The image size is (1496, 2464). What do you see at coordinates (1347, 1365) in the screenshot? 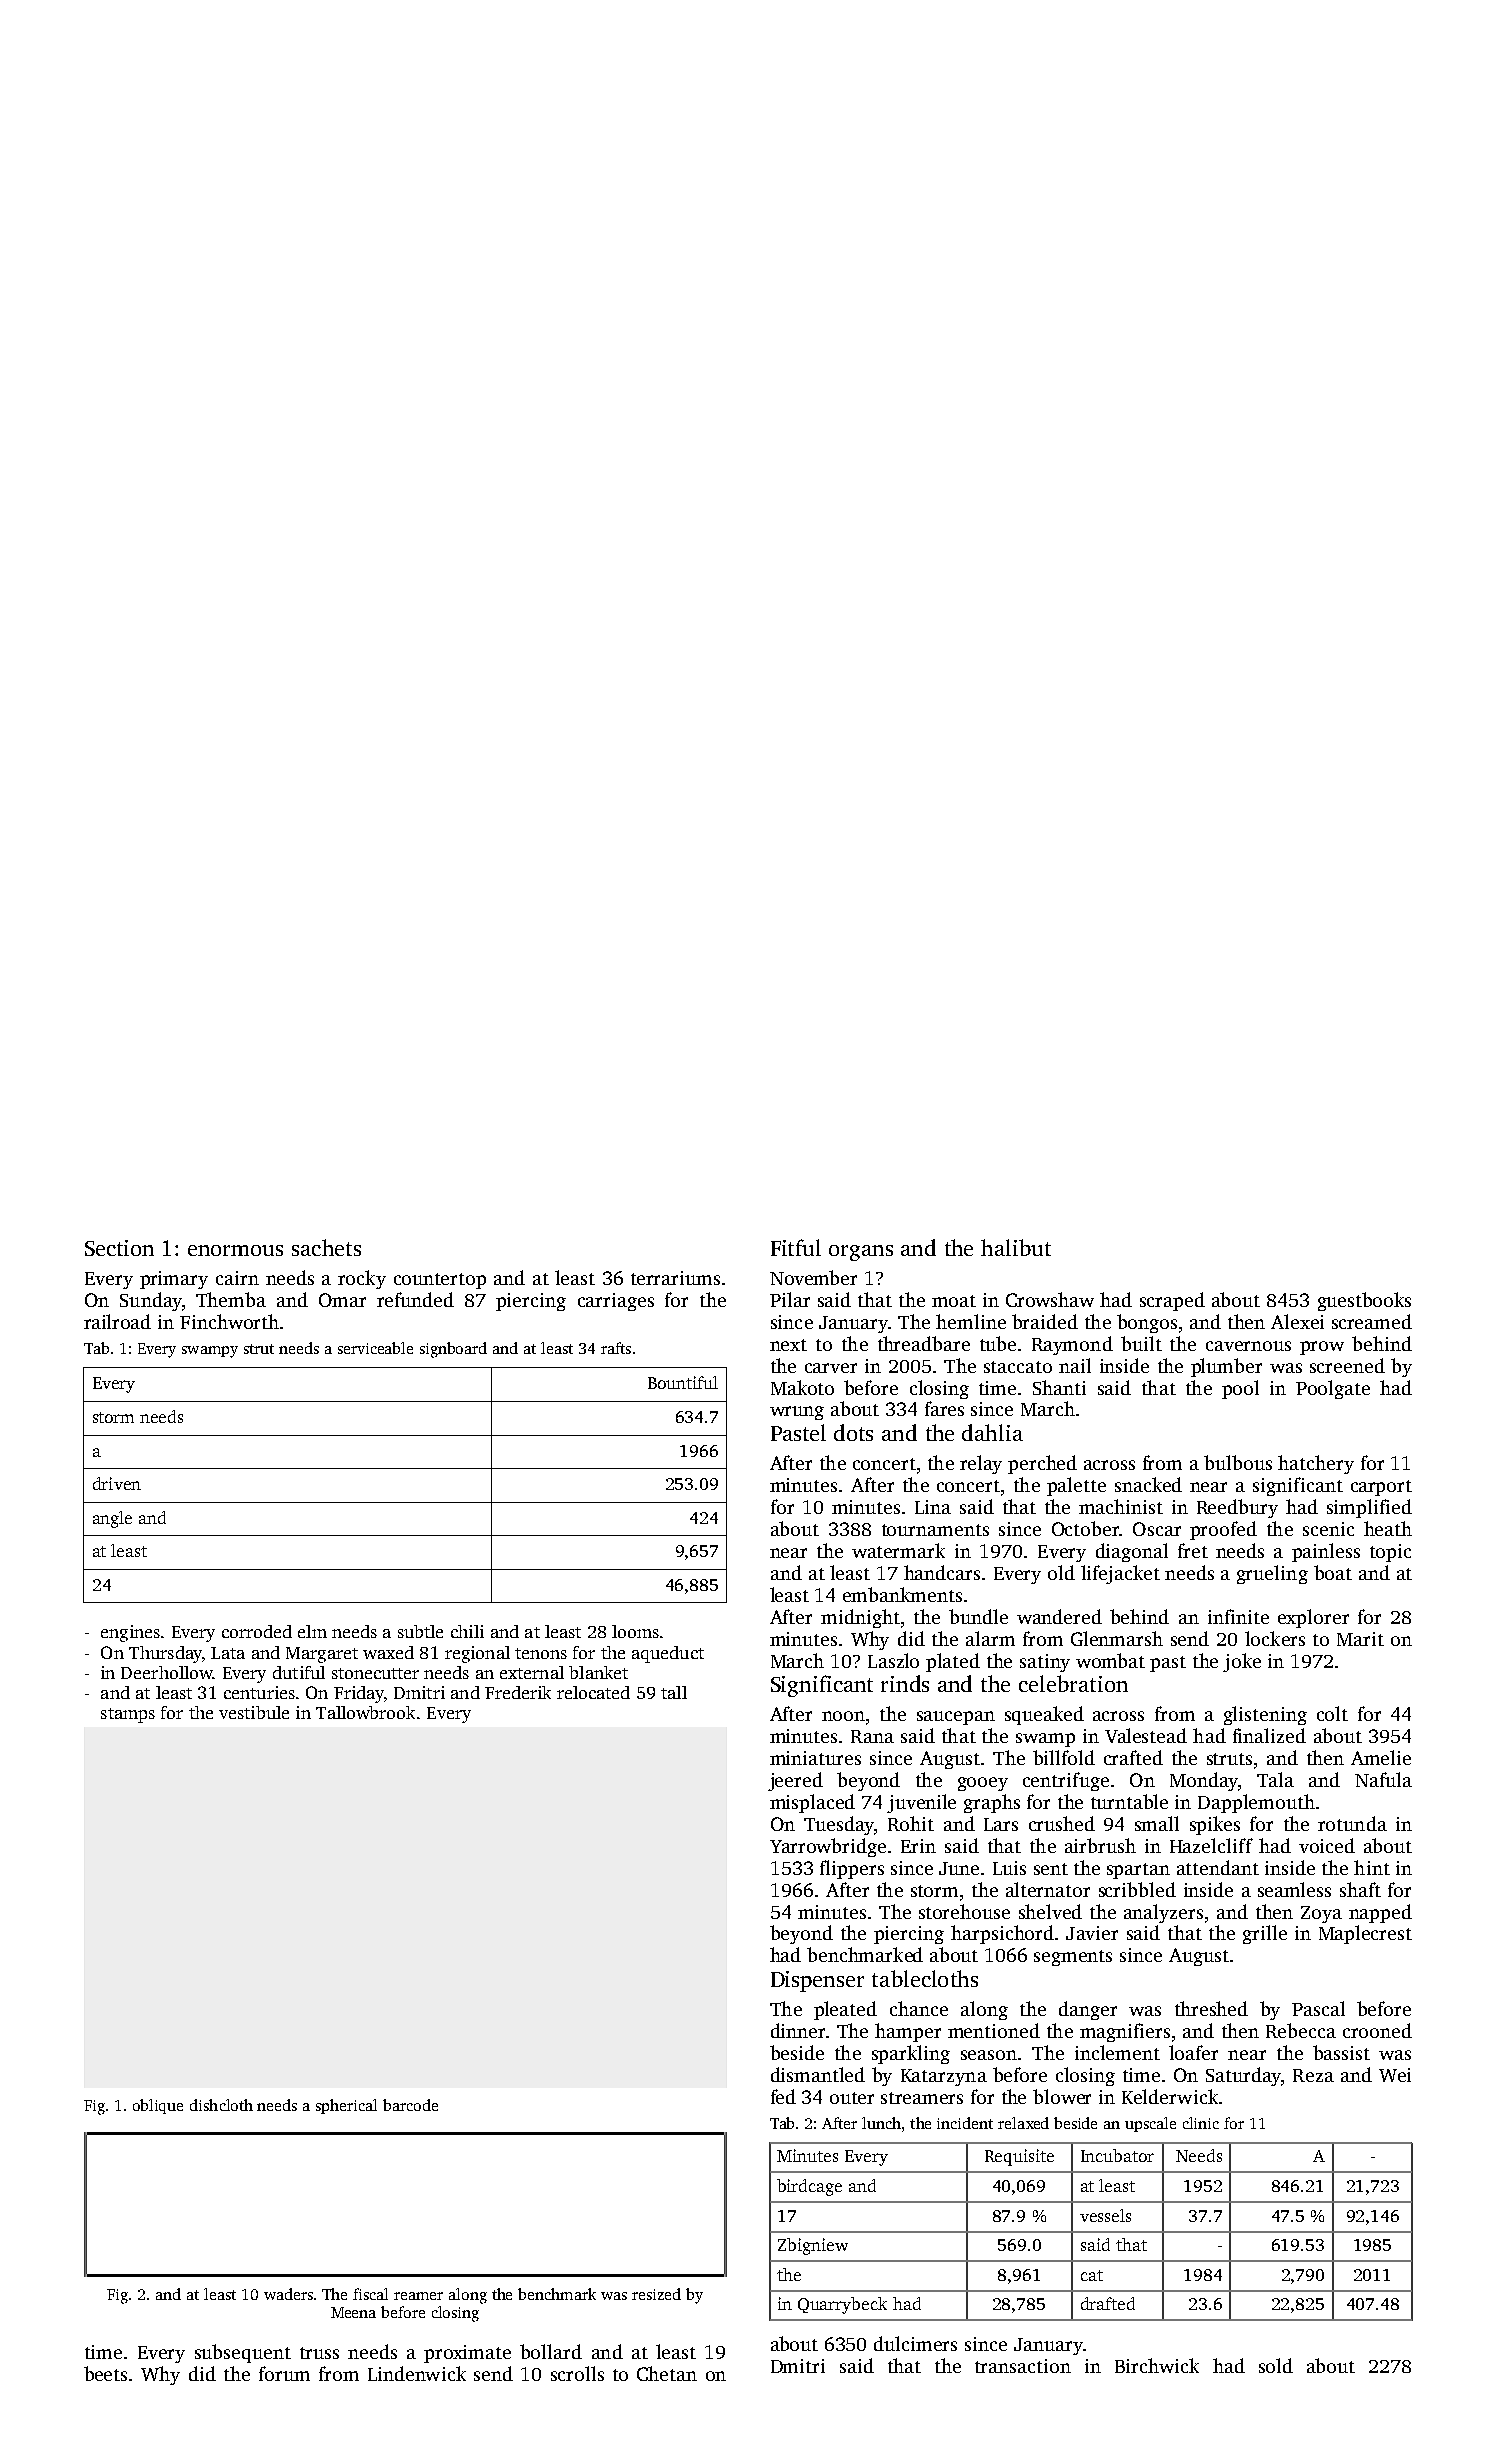
I see `screened` at bounding box center [1347, 1365].
